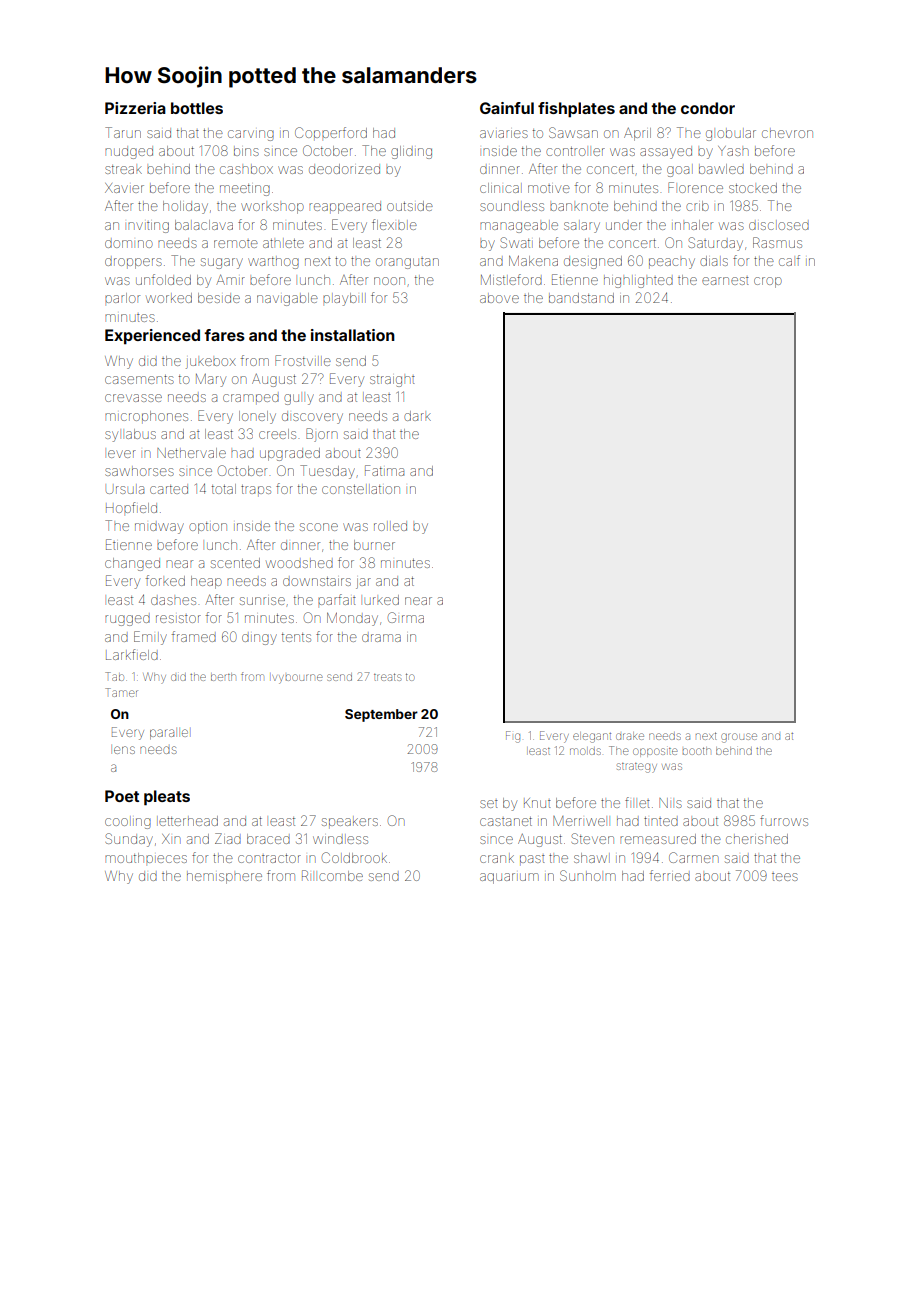 This screenshot has height=1308, width=924. Describe the element at coordinates (146, 858) in the screenshot. I see `mouthpieces` at that location.
